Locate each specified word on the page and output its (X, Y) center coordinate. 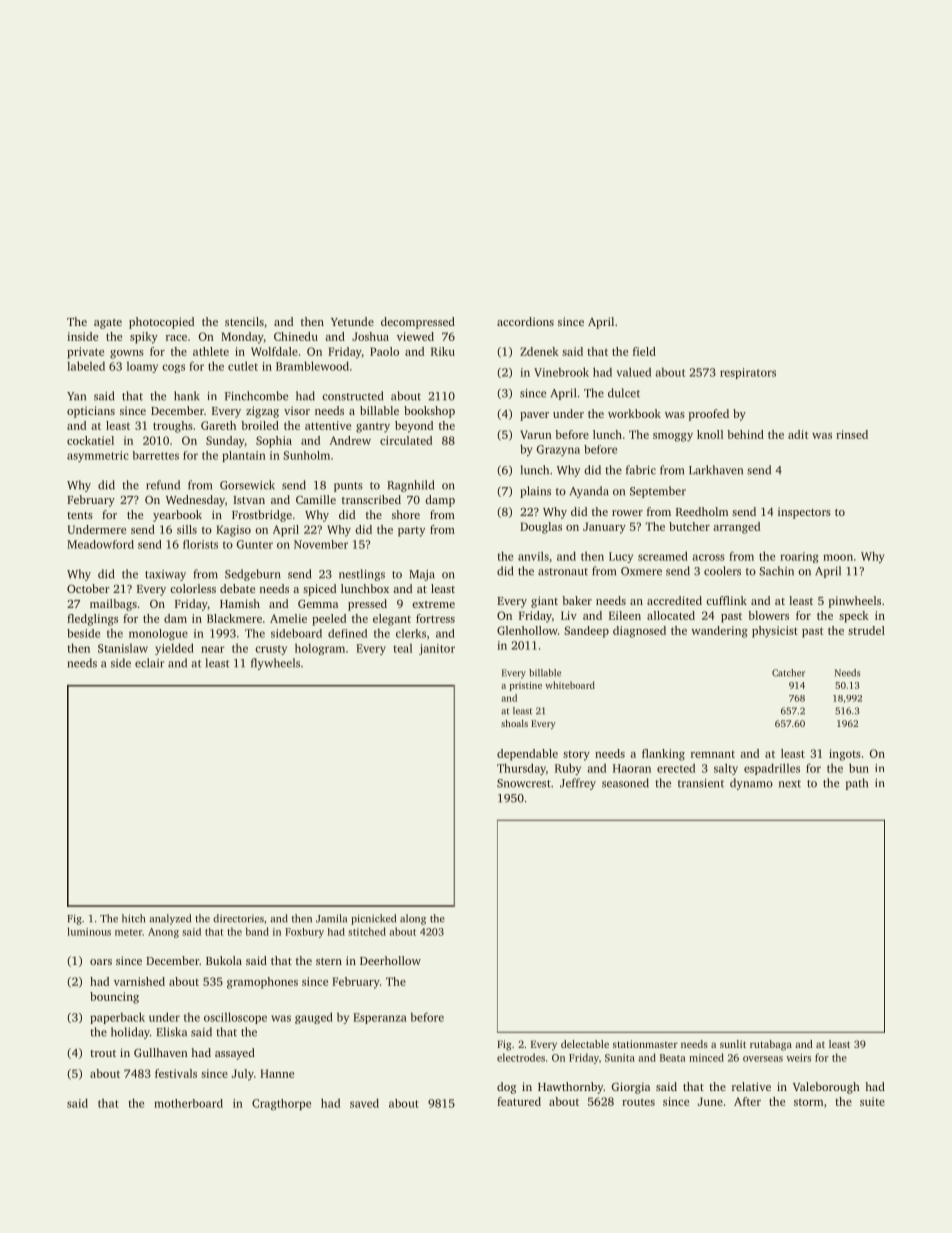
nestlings (362, 575)
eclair (149, 663)
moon (838, 557)
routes (638, 1102)
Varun (536, 434)
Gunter (254, 544)
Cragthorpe (281, 1104)
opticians (91, 412)
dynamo (751, 784)
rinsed (852, 434)
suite (872, 1101)
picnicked (373, 919)
